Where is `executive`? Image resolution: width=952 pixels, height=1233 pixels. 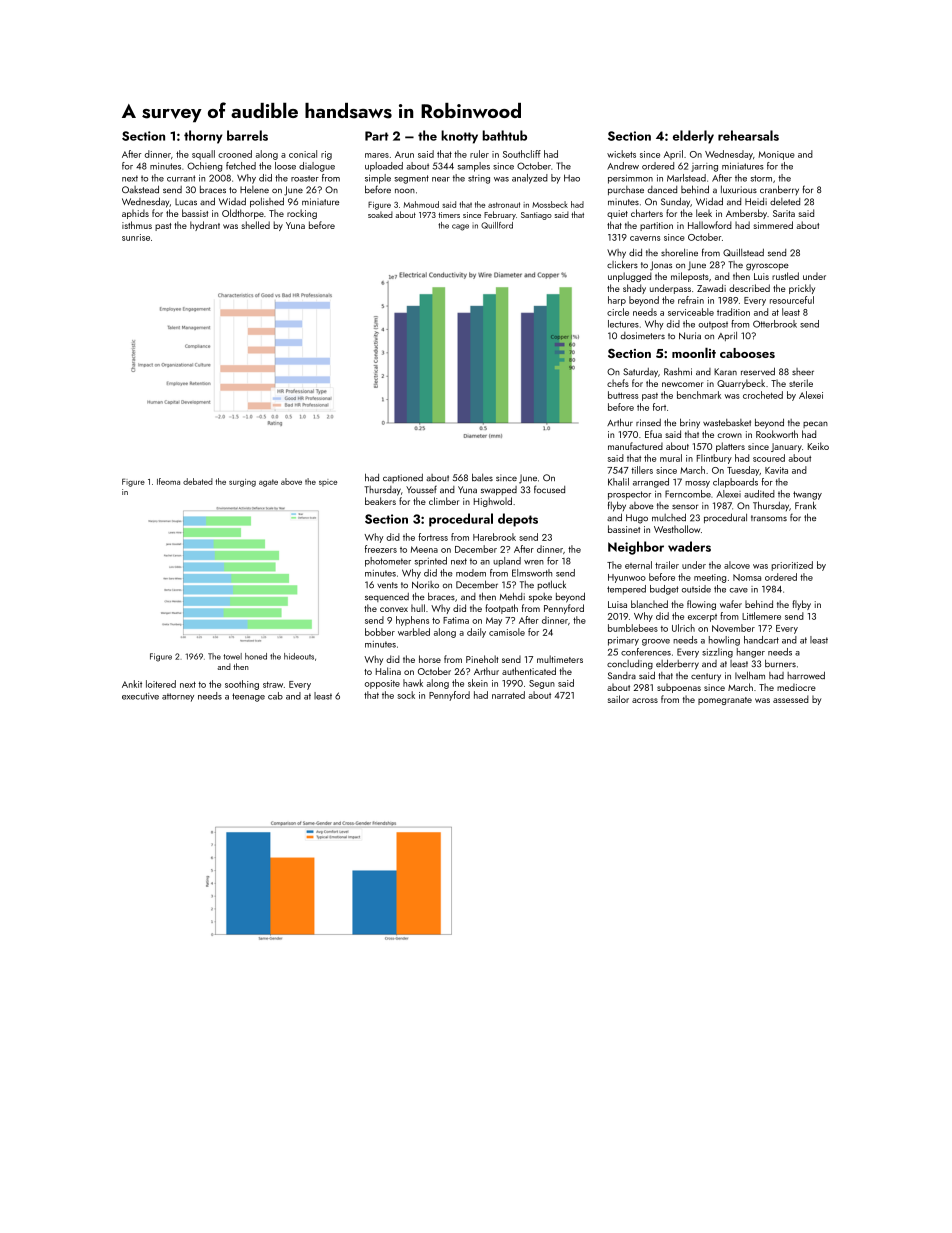 executive is located at coordinates (140, 696).
